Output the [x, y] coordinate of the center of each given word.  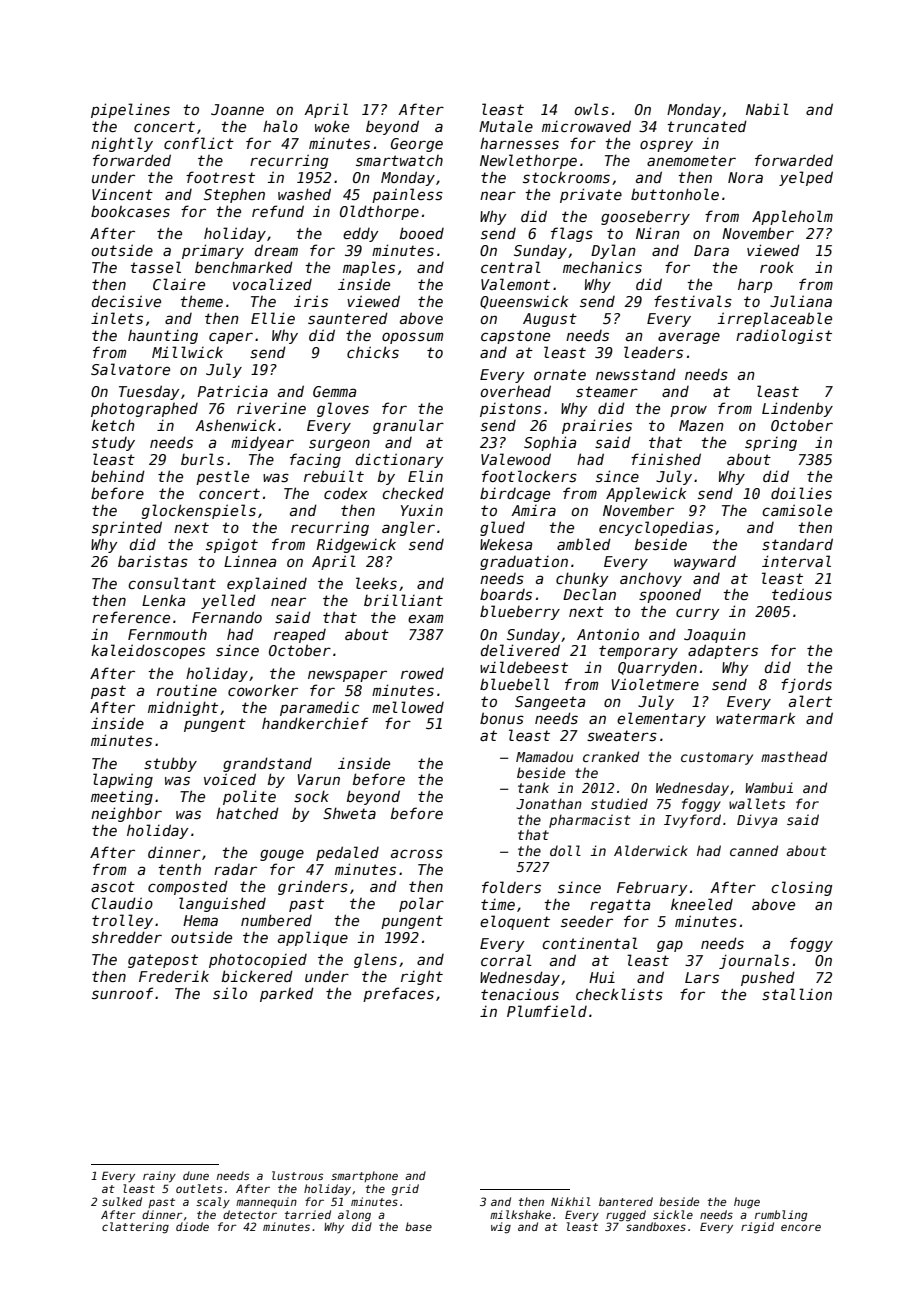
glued [502, 528]
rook [777, 267]
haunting [163, 337]
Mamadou [544, 756]
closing [801, 888]
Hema [200, 920]
